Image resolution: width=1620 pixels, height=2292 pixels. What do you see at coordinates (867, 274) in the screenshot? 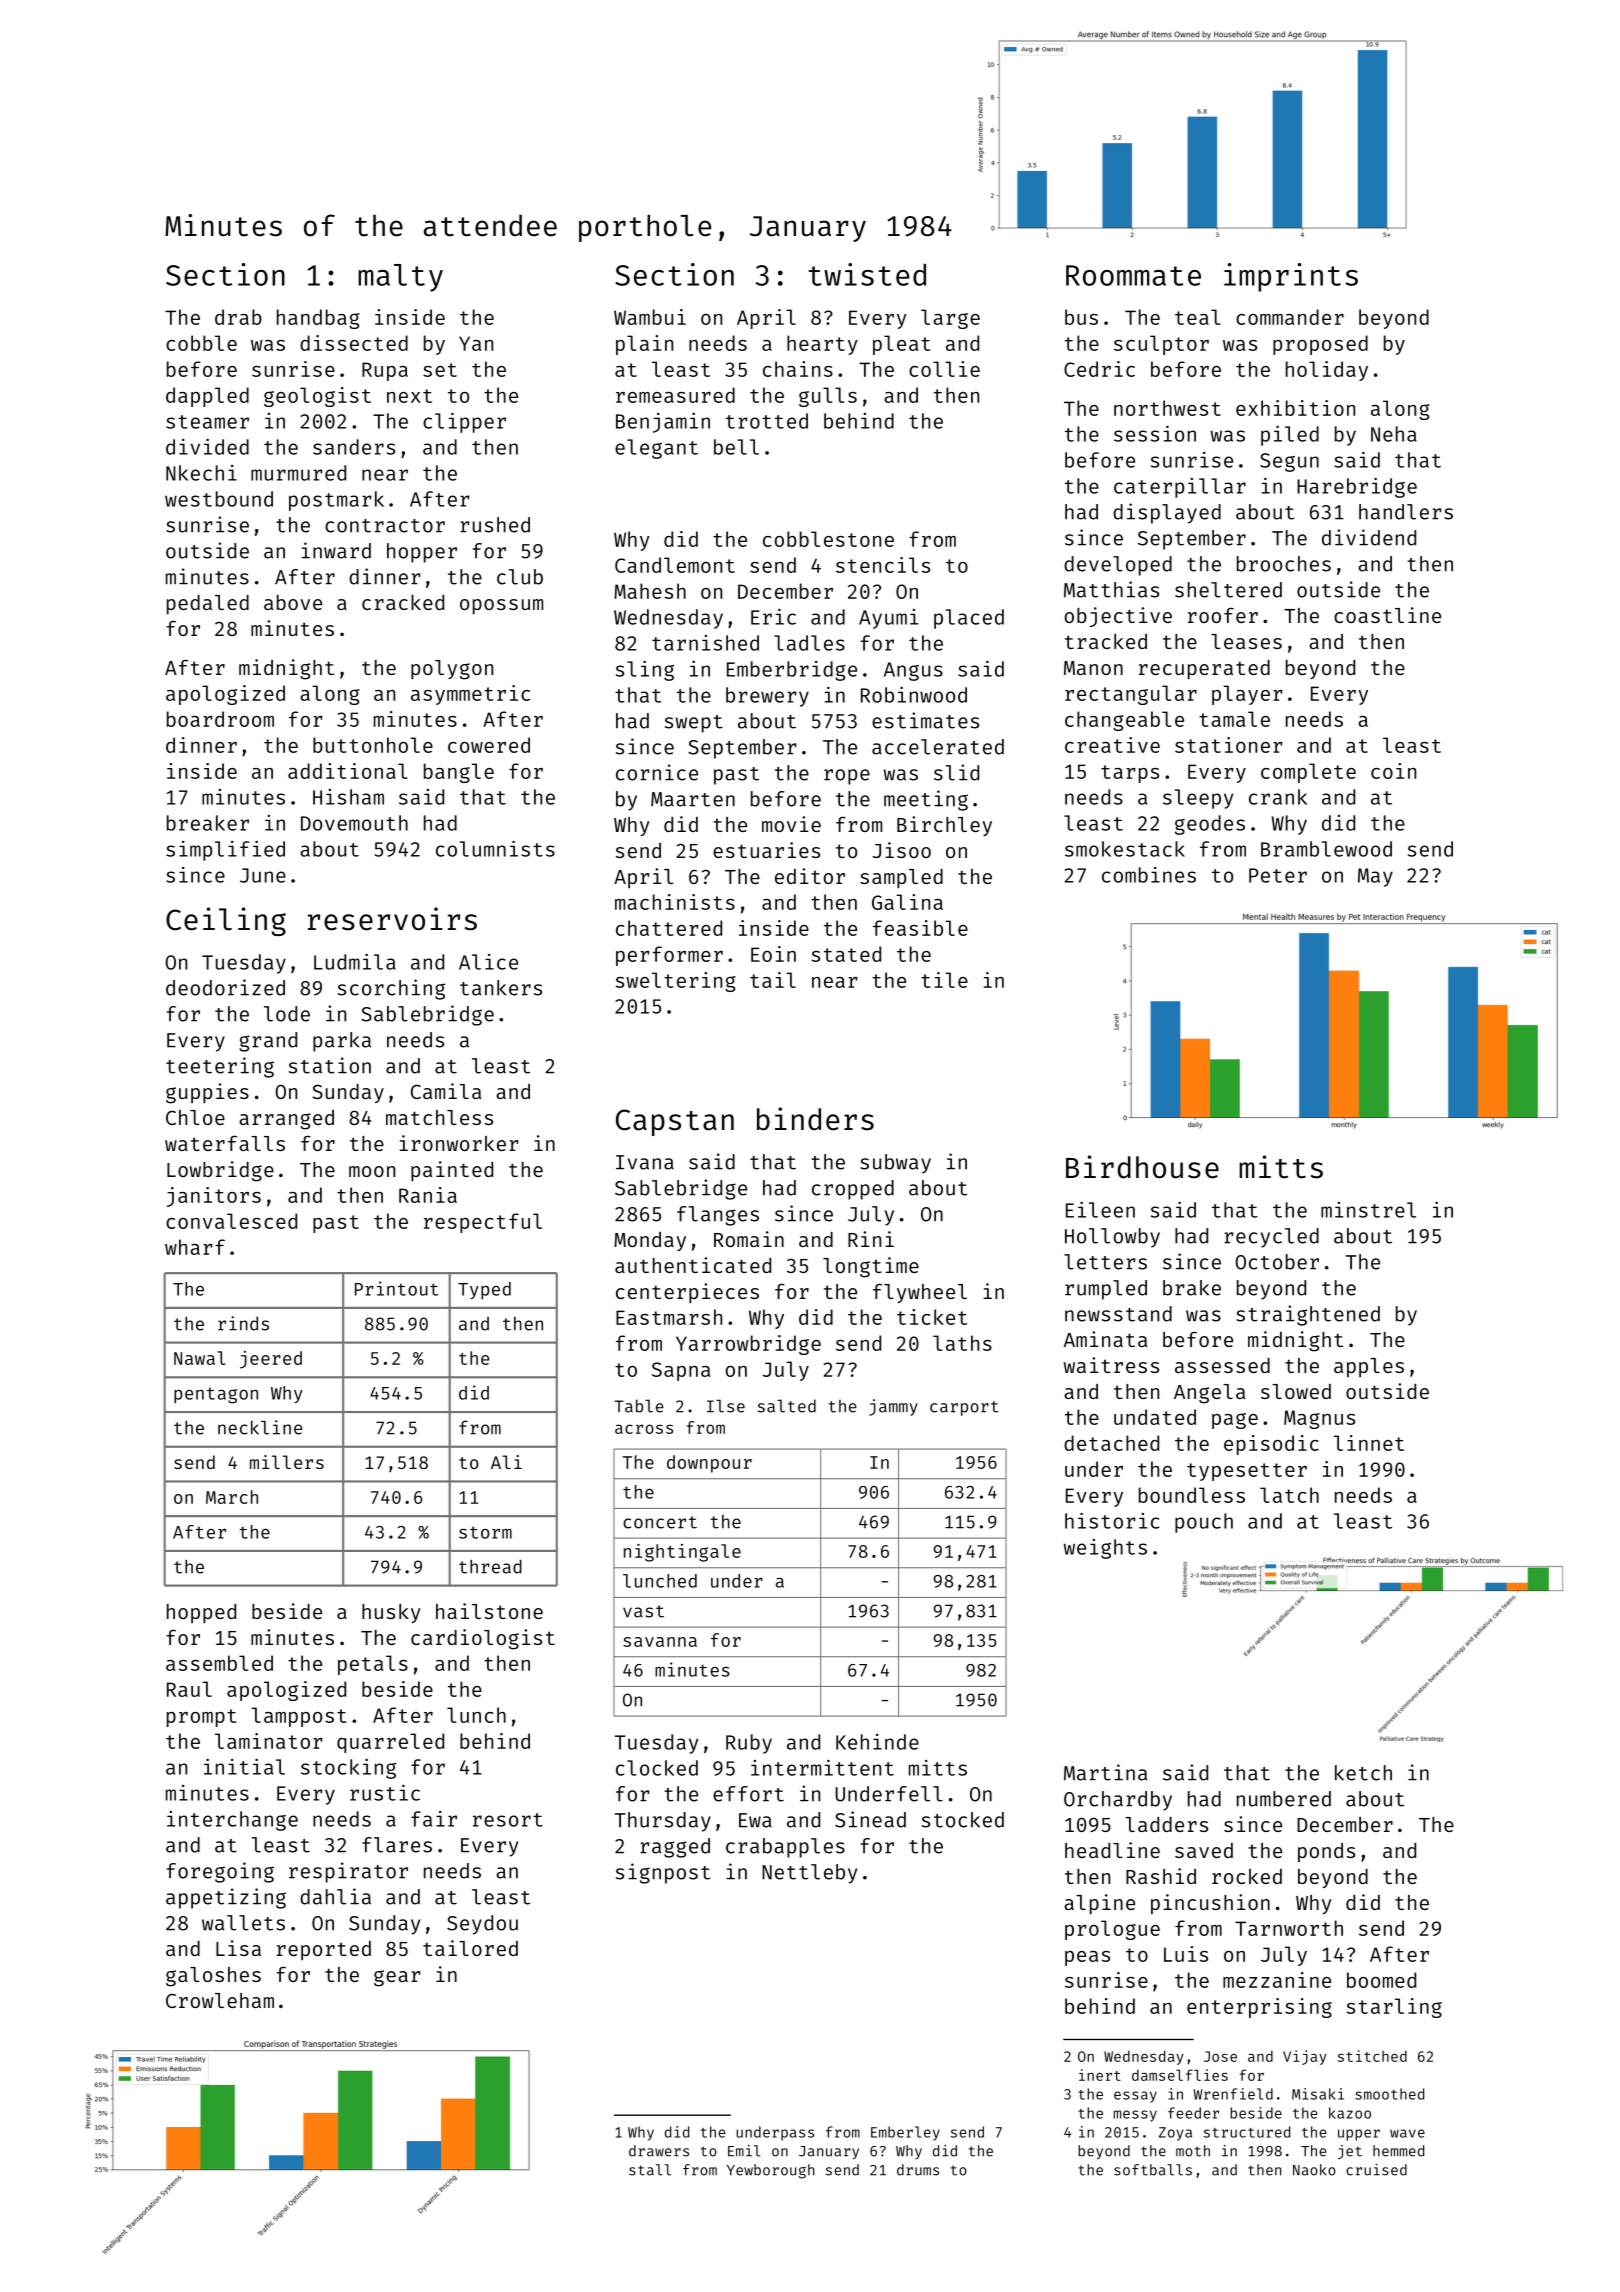
I see `twisted` at bounding box center [867, 274].
